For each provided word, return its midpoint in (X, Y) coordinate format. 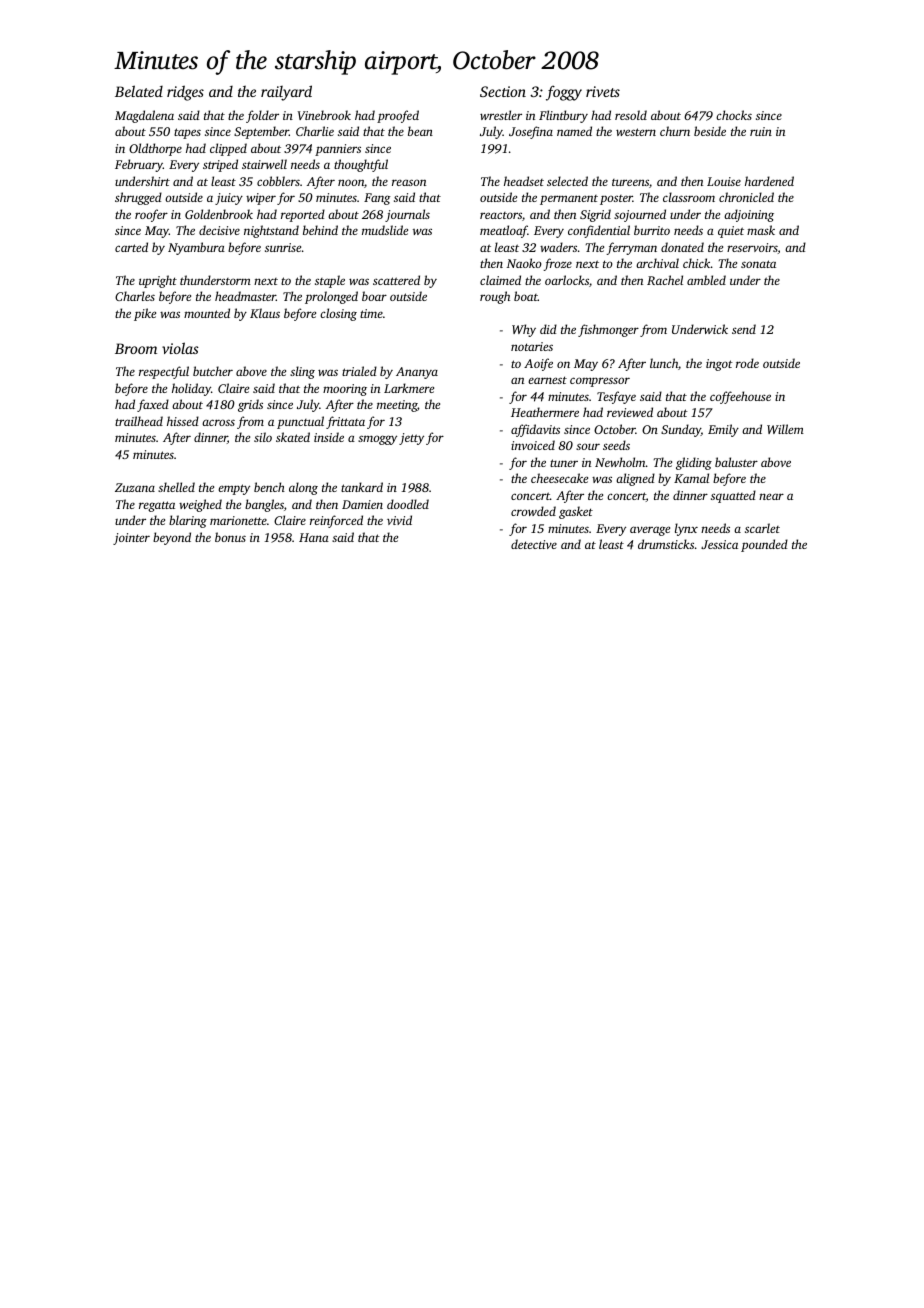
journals (407, 215)
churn (675, 131)
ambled (706, 280)
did (548, 329)
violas (180, 348)
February (139, 165)
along (303, 488)
